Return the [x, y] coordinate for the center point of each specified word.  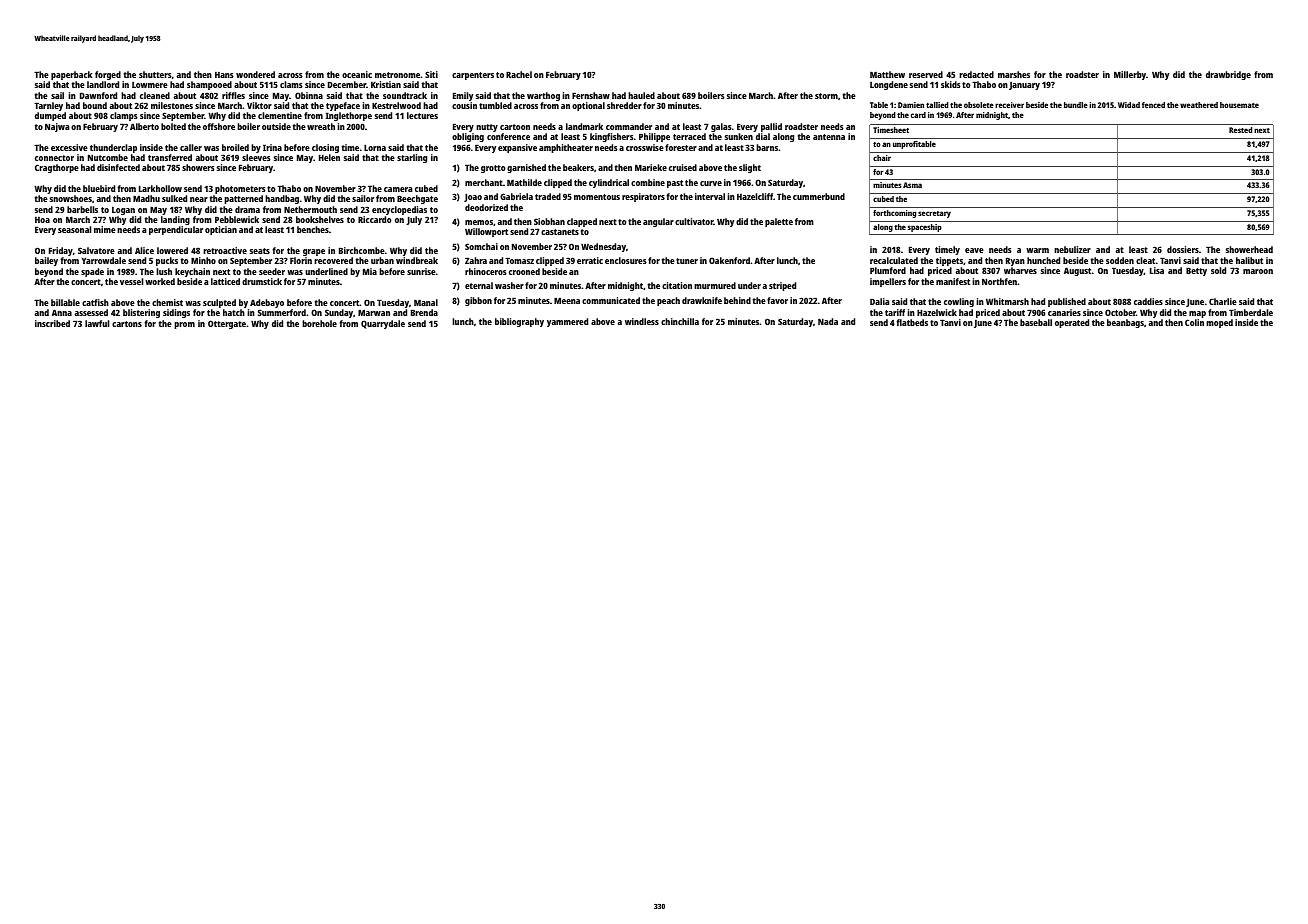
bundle [1076, 105]
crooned [524, 271]
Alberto [144, 126]
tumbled [495, 105]
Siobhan [549, 221]
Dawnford [98, 95]
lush [164, 271]
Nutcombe [108, 157]
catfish [95, 302]
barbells [82, 209]
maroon [1258, 271]
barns [767, 147]
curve [711, 183]
